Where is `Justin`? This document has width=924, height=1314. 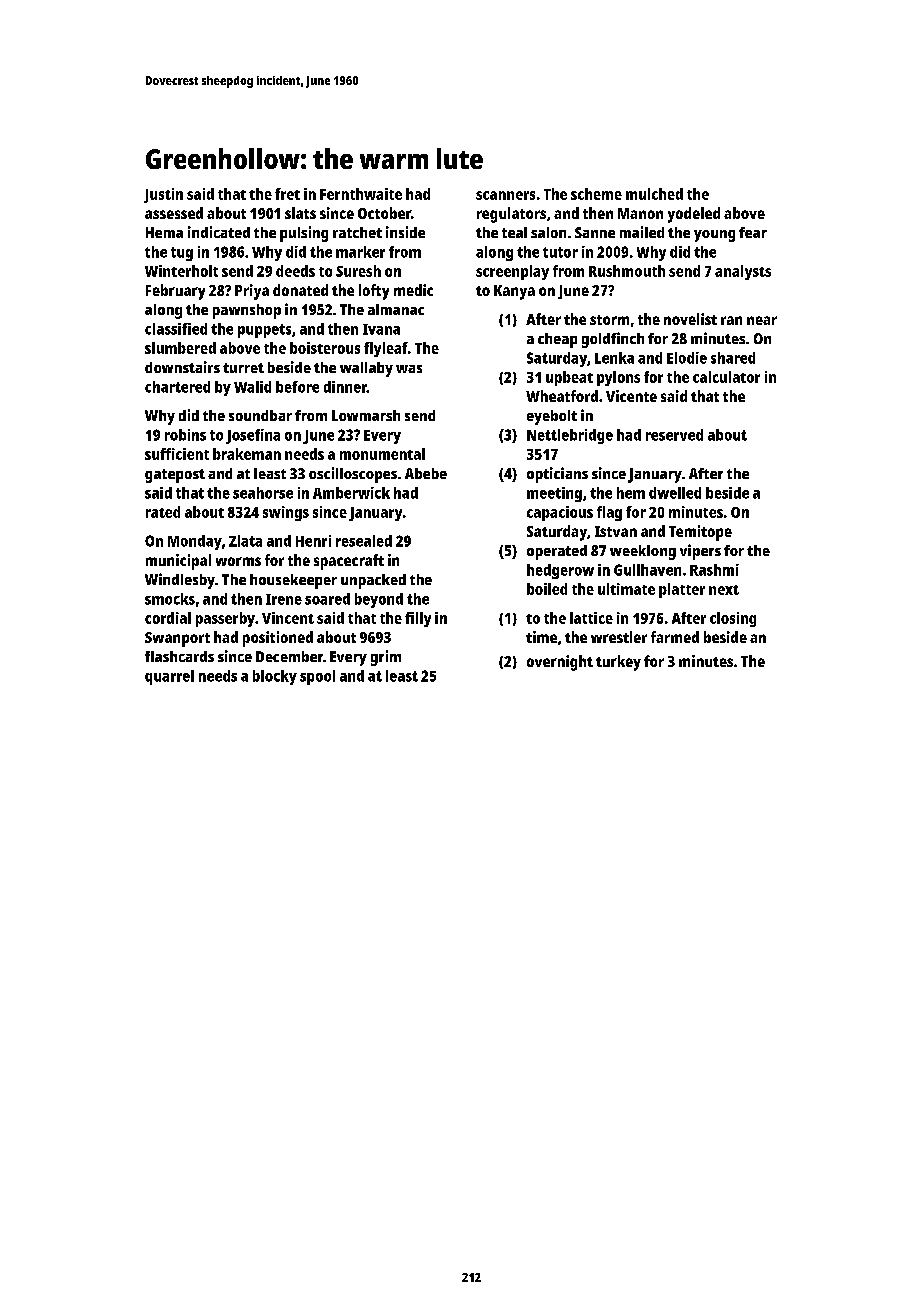
Justin is located at coordinates (163, 195).
